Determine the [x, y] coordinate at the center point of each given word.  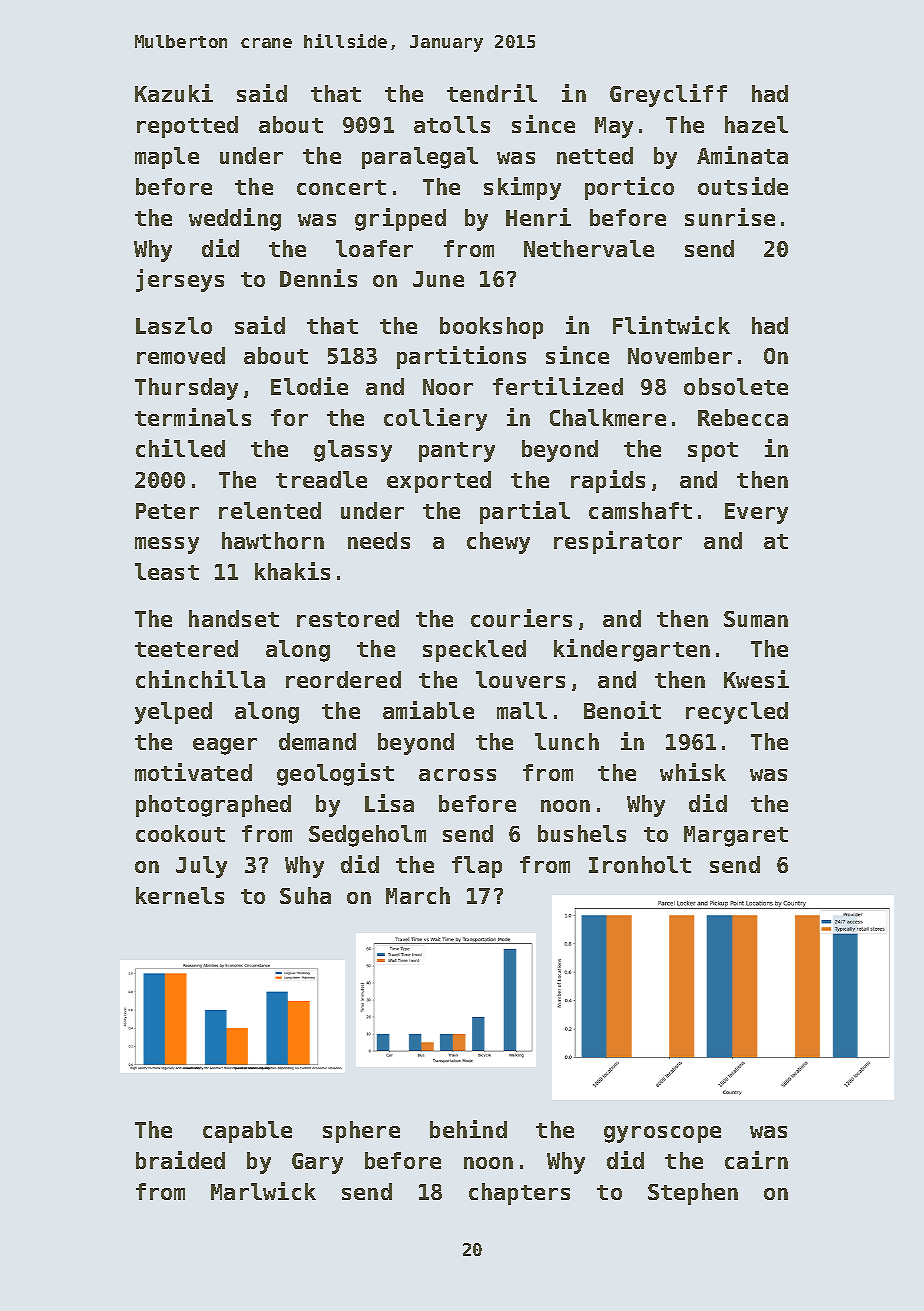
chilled [180, 448]
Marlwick [263, 1191]
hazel [756, 124]
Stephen [693, 1194]
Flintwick [671, 325]
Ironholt [640, 864]
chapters [519, 1194]
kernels [180, 895]
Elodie [309, 386]
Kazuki [174, 93]
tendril [492, 93]
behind [468, 1129]
